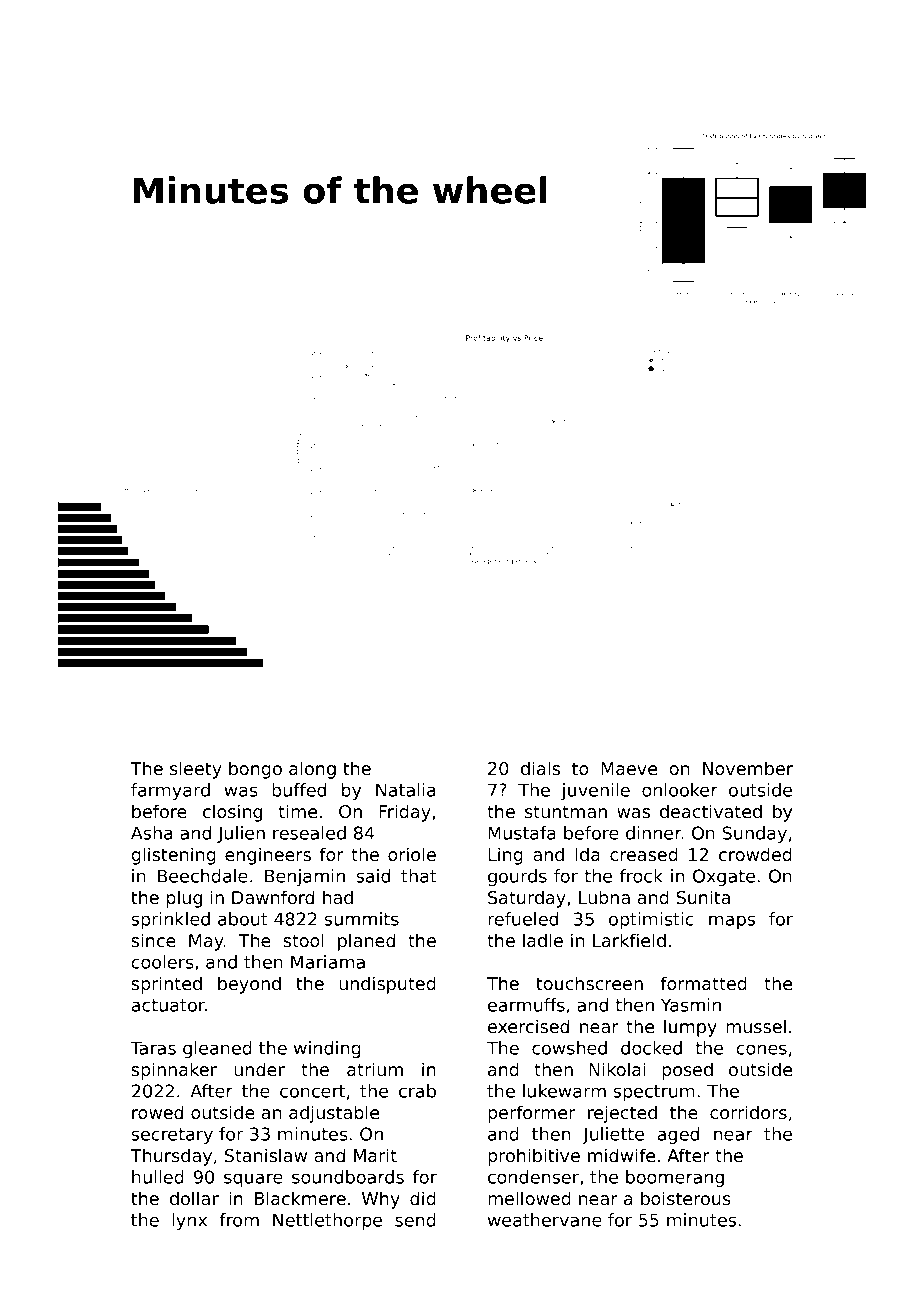 The width and height of the screenshot is (924, 1311). Describe the element at coordinates (540, 768) in the screenshot. I see `dials` at that location.
